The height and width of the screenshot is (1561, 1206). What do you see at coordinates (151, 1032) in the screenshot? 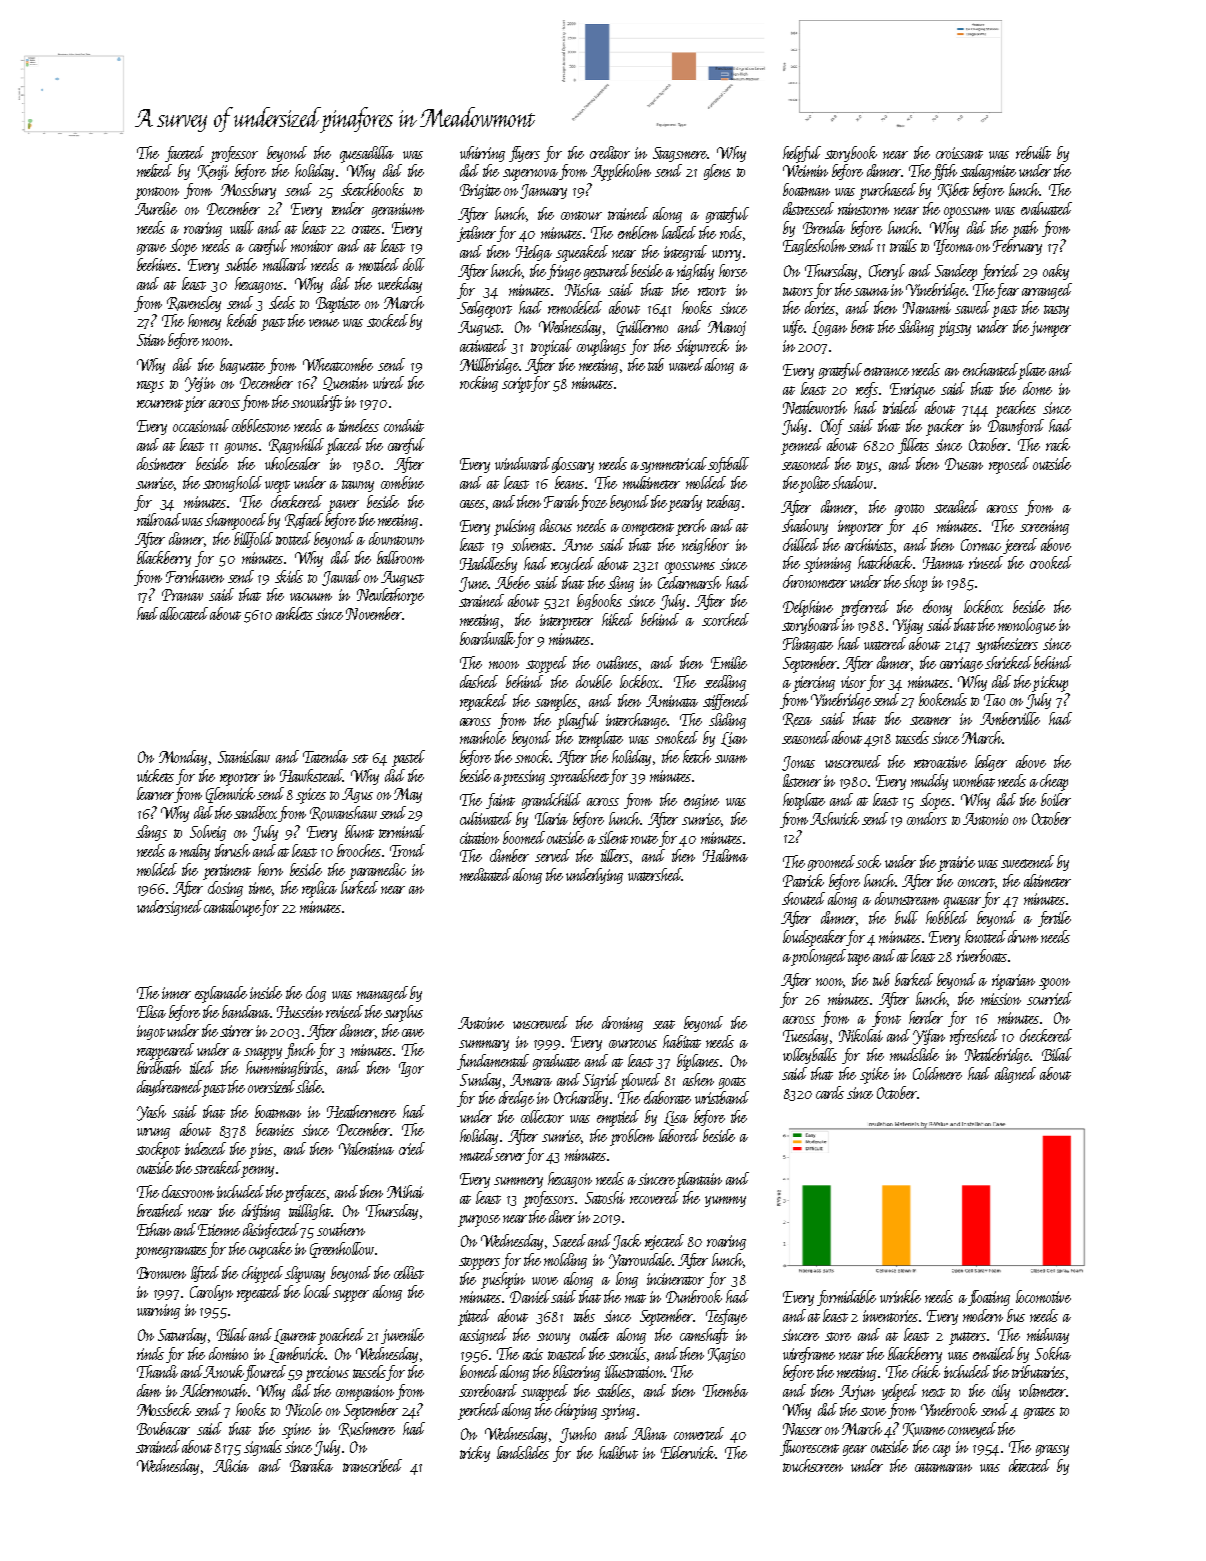
I see `ingot` at bounding box center [151, 1032].
